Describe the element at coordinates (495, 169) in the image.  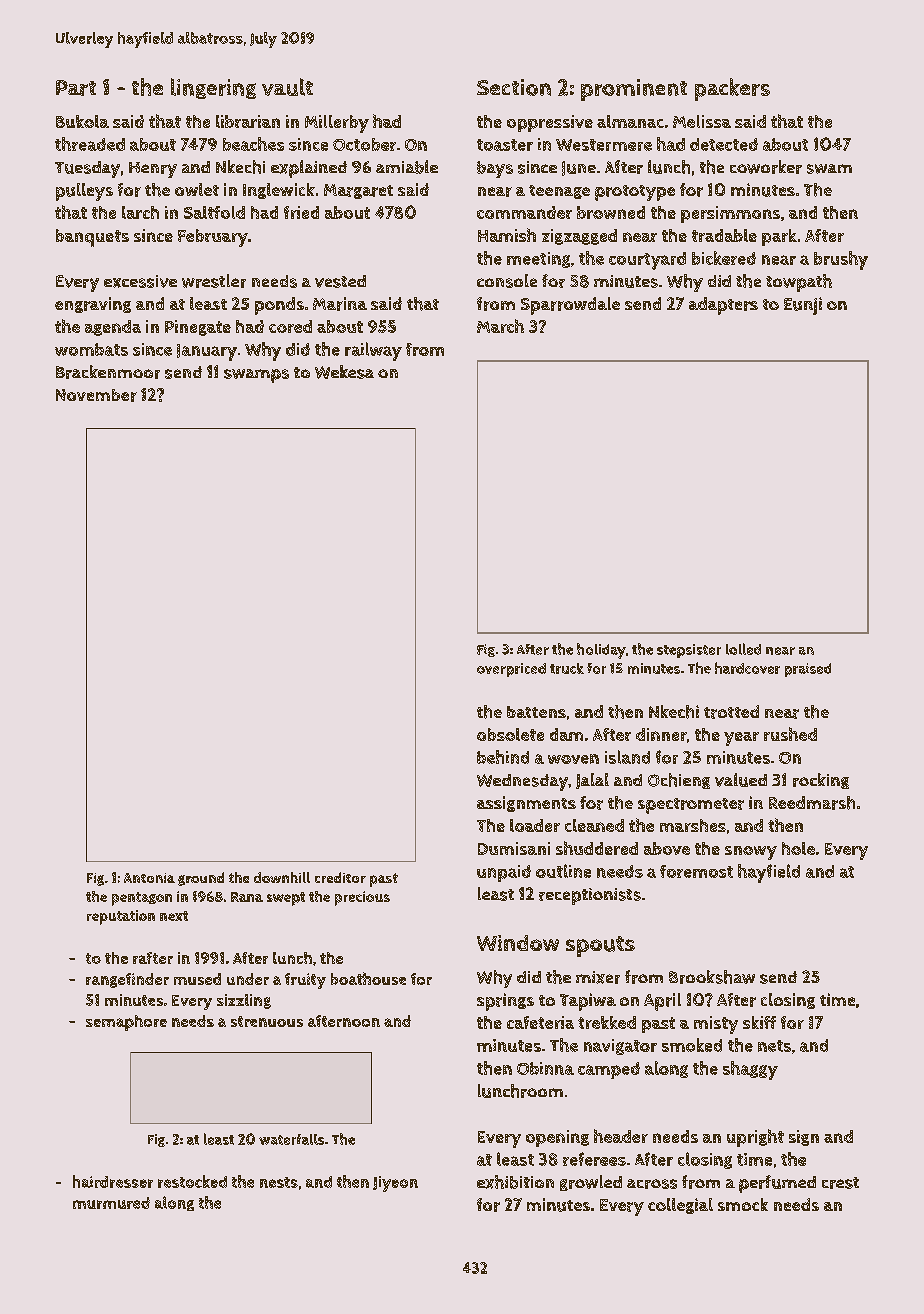
I see `bays` at that location.
